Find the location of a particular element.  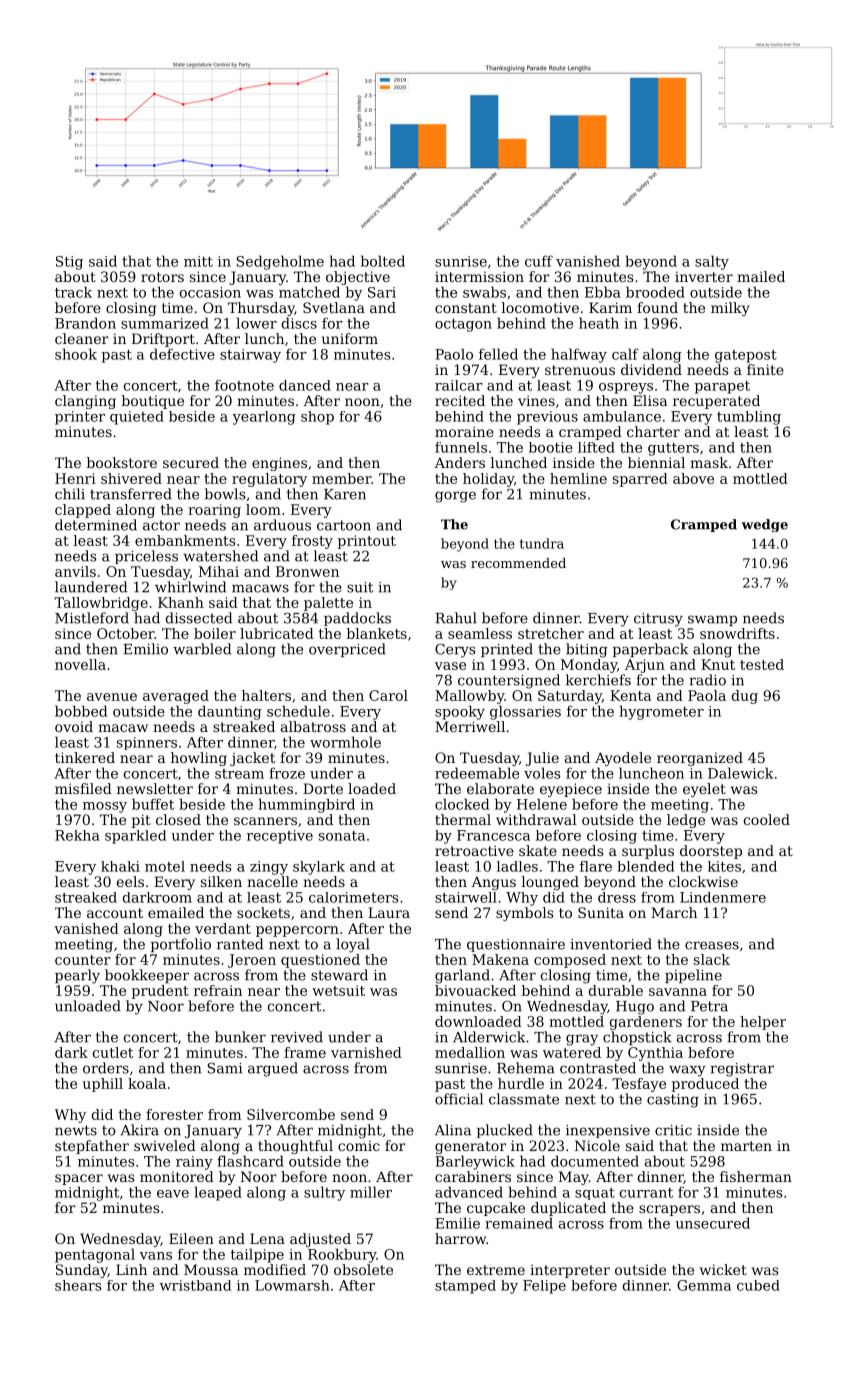

pearly is located at coordinates (77, 976).
